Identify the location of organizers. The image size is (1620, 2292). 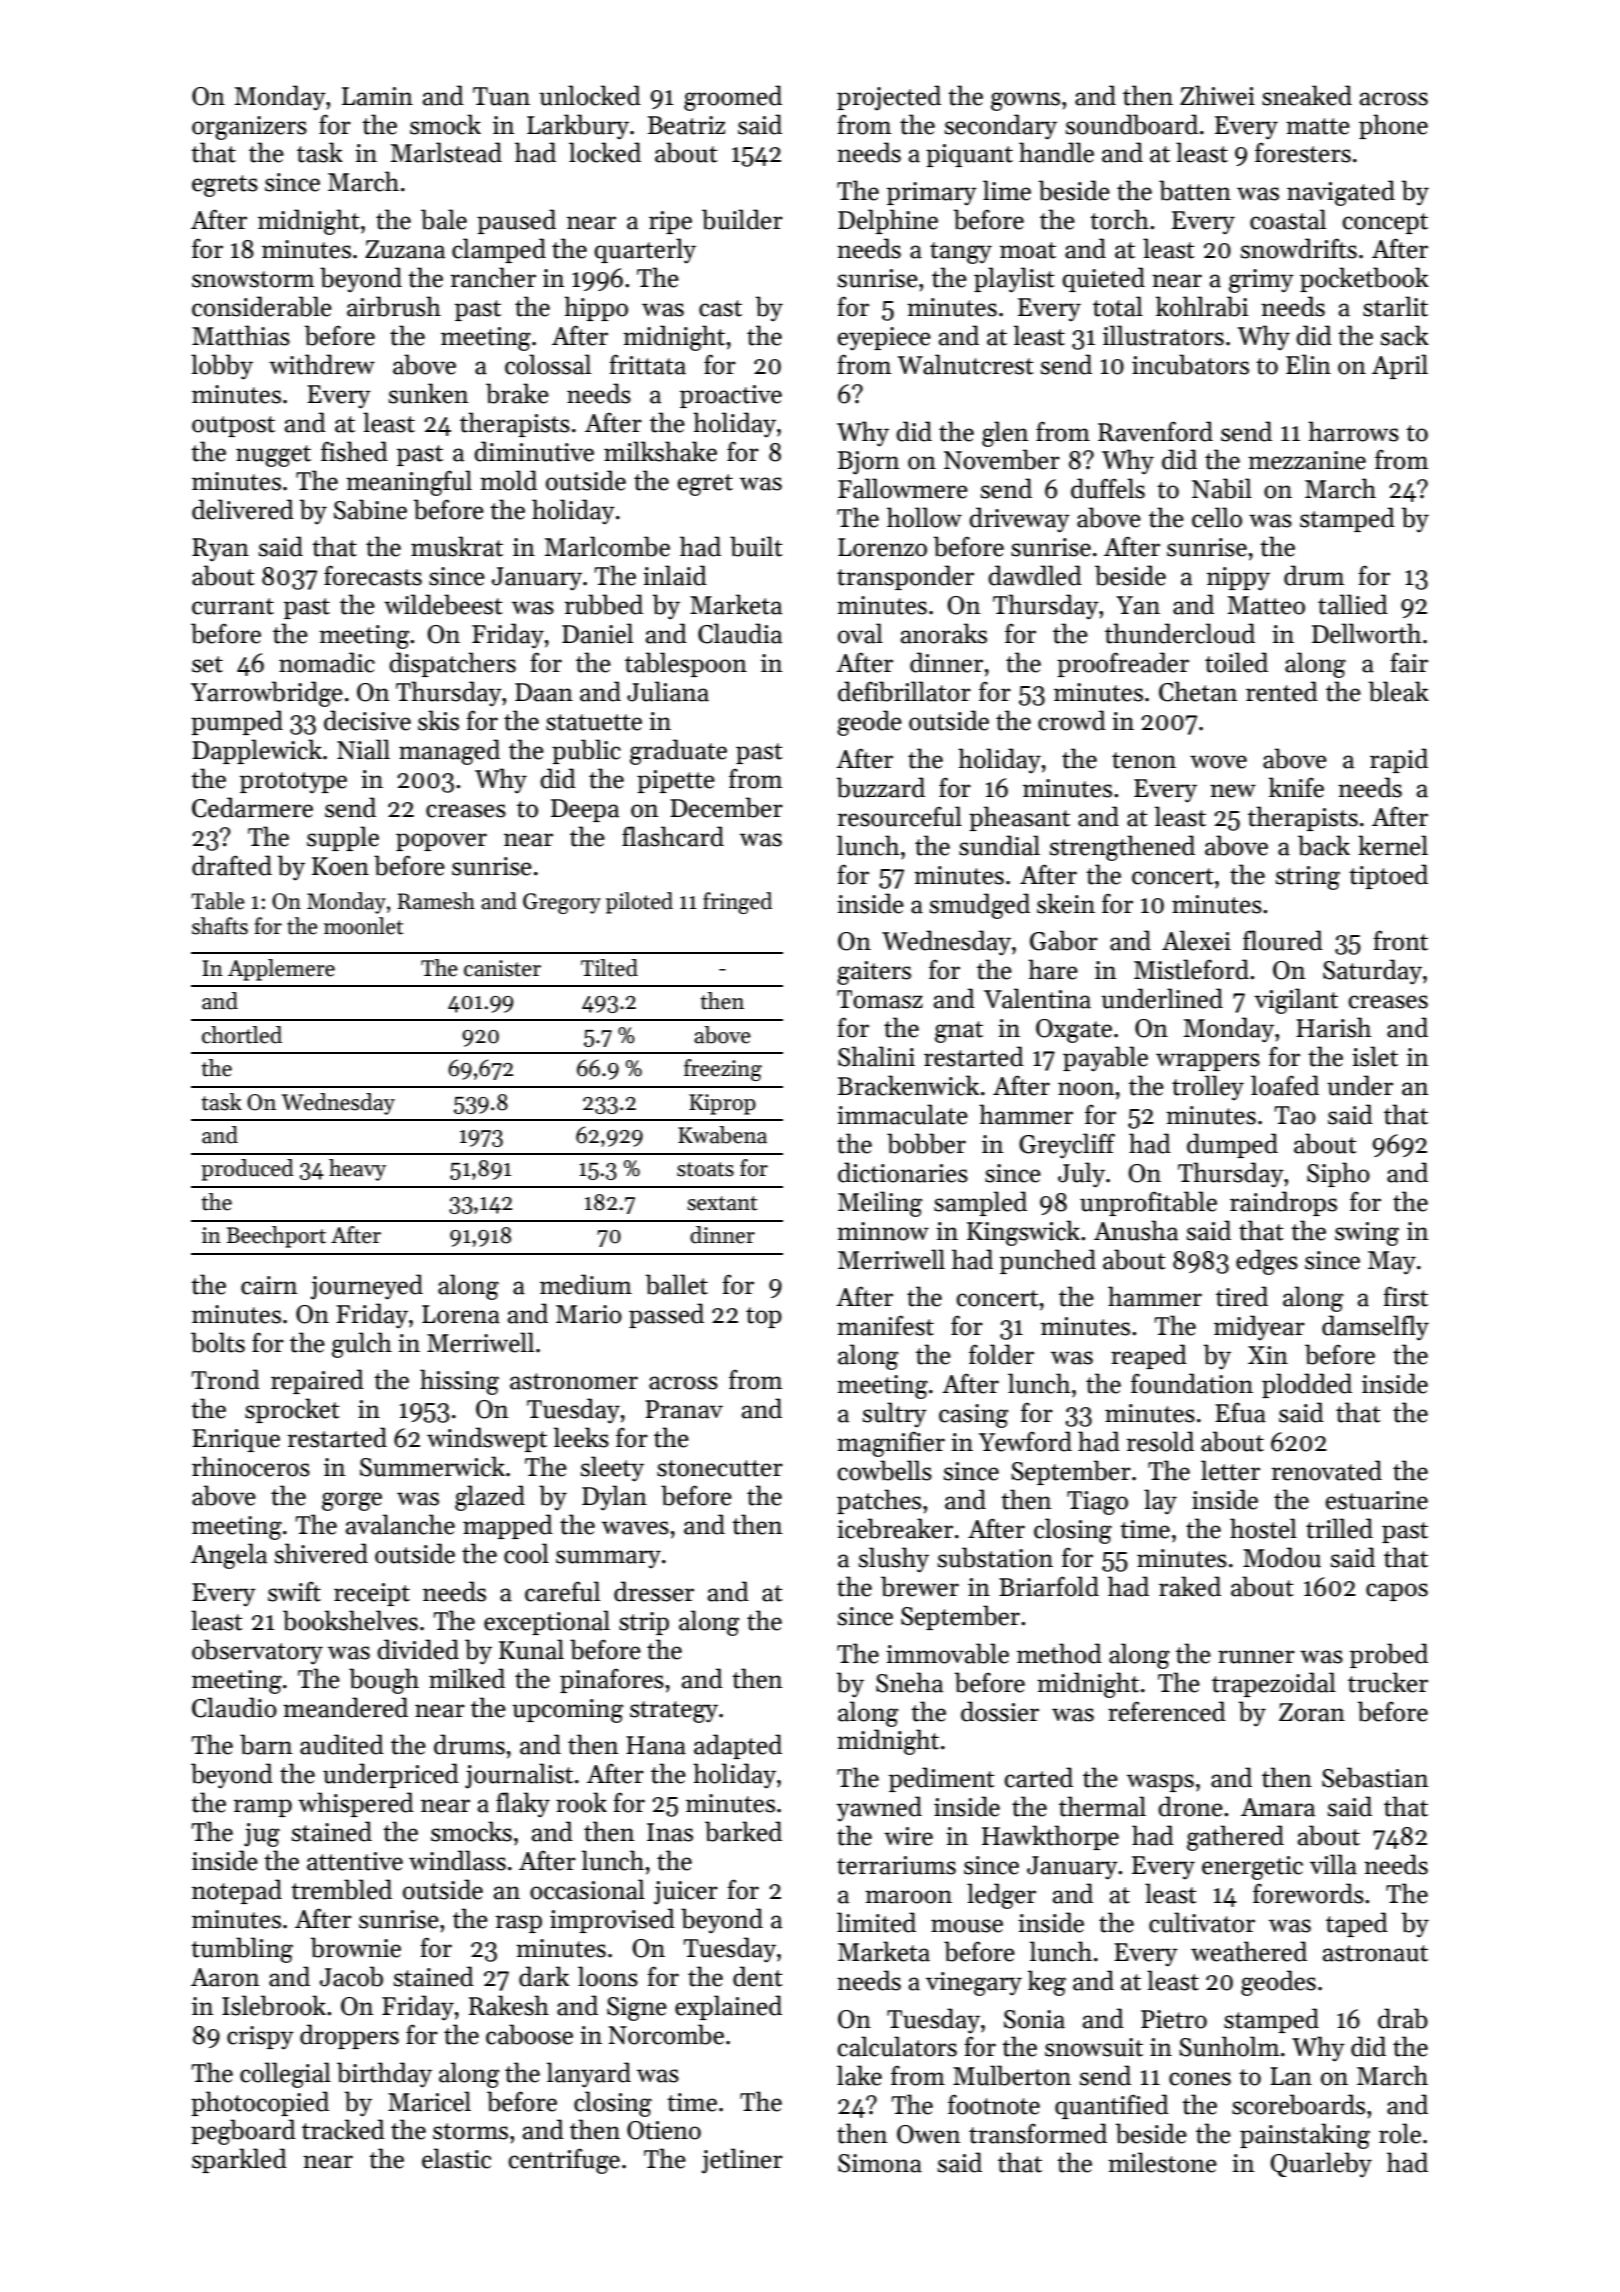
(249, 128).
